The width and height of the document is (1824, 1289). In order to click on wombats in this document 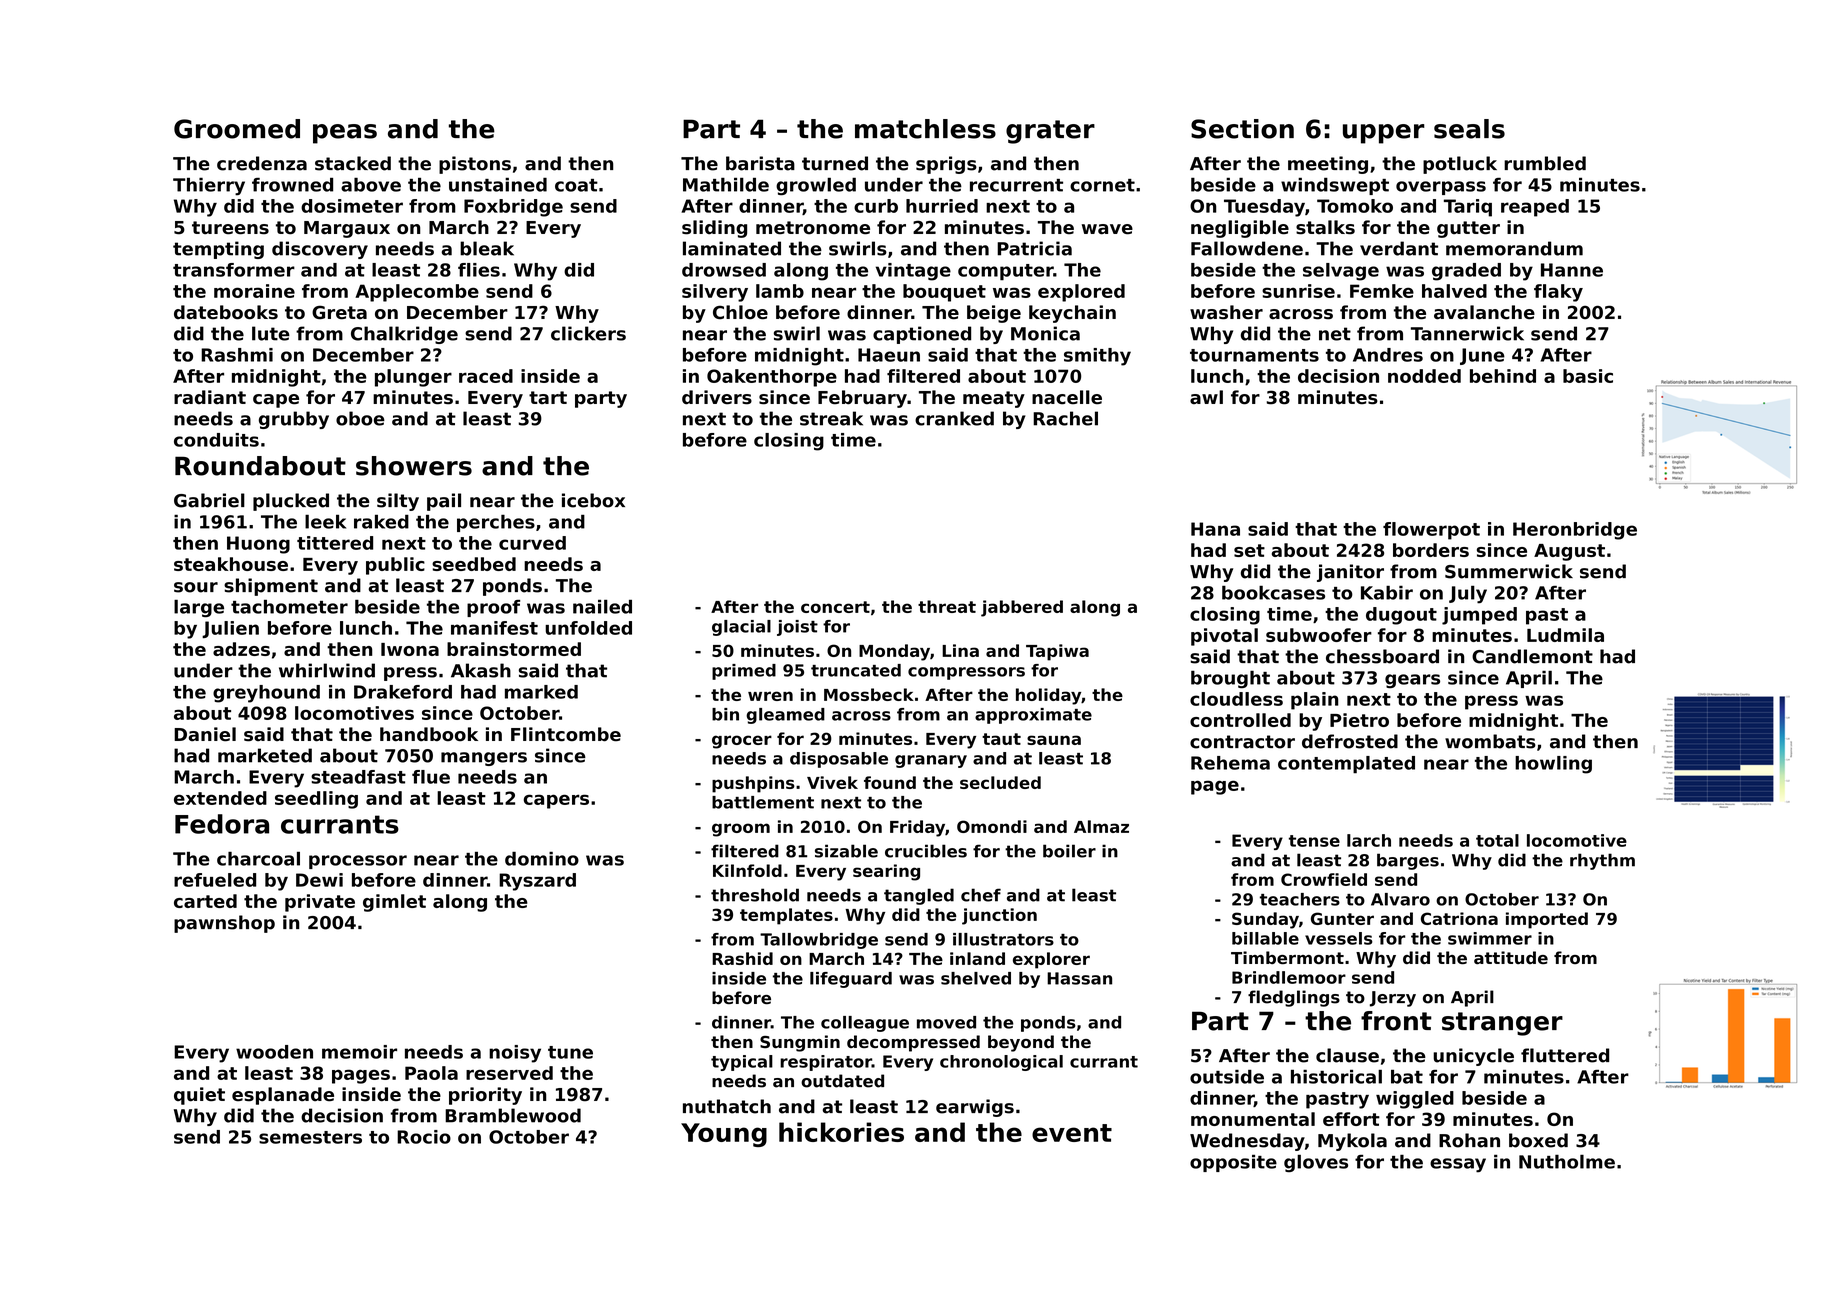, I will do `click(1490, 741)`.
